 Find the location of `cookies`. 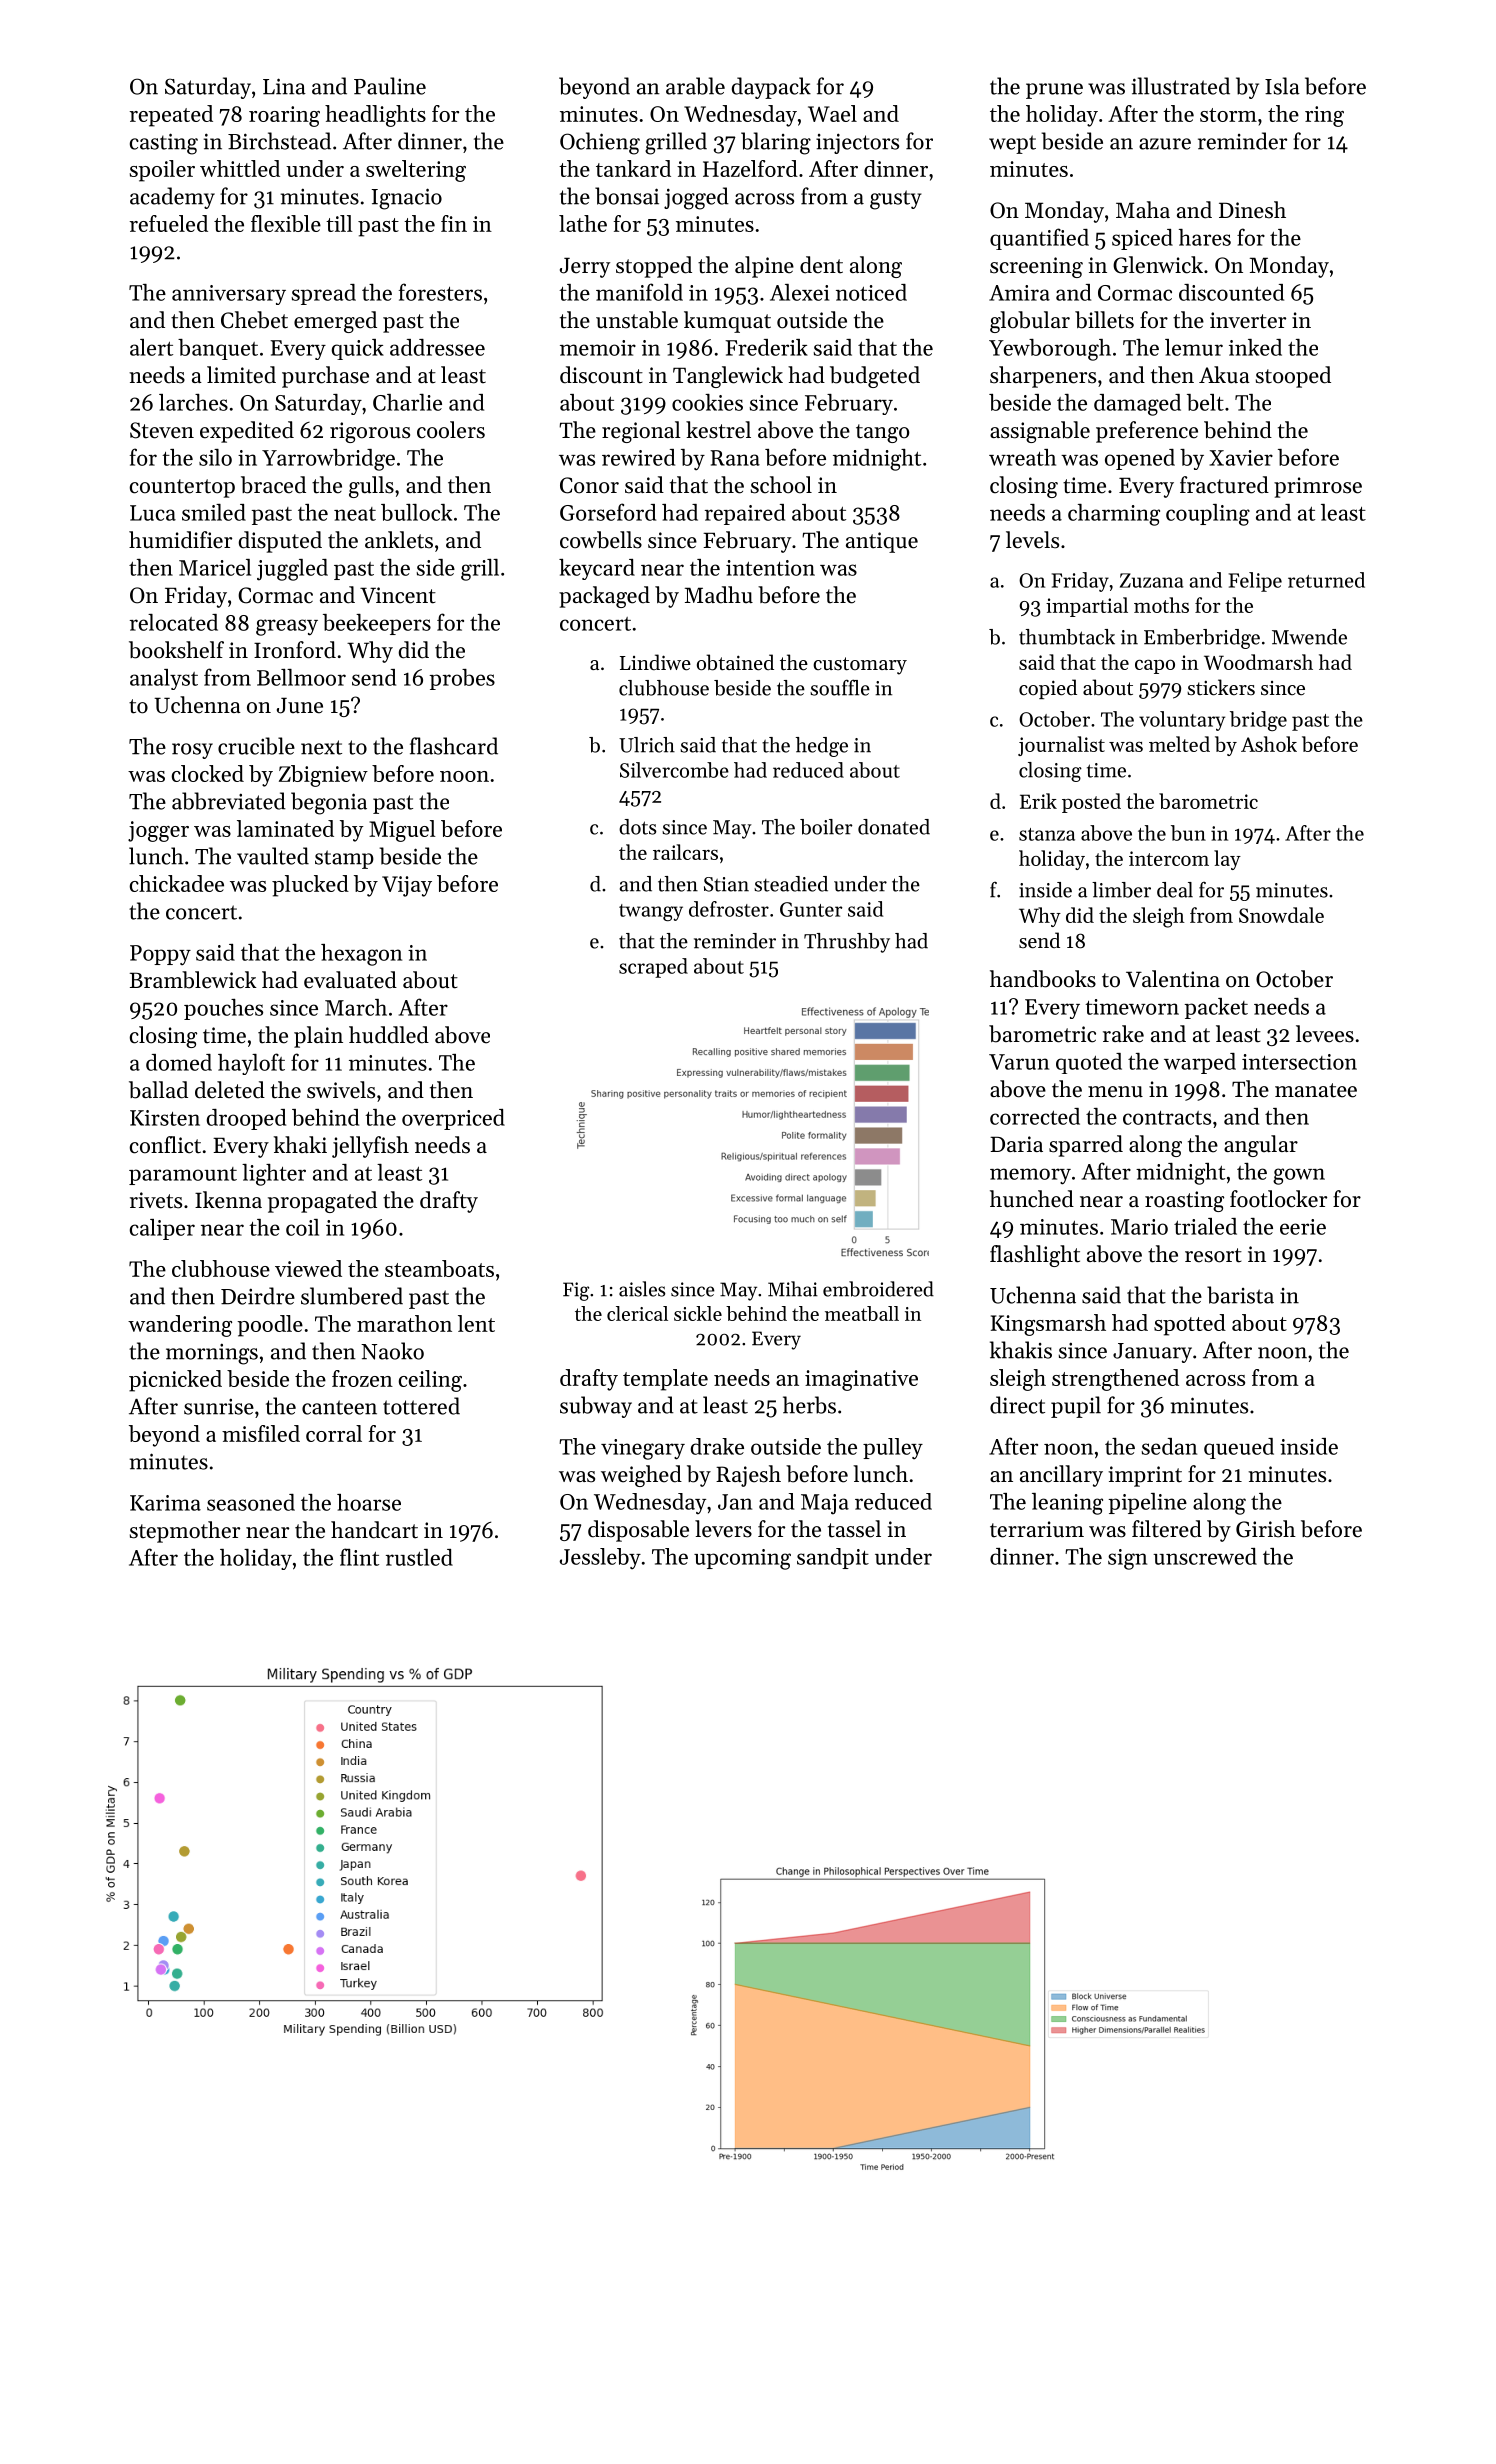

cookies is located at coordinates (707, 402).
